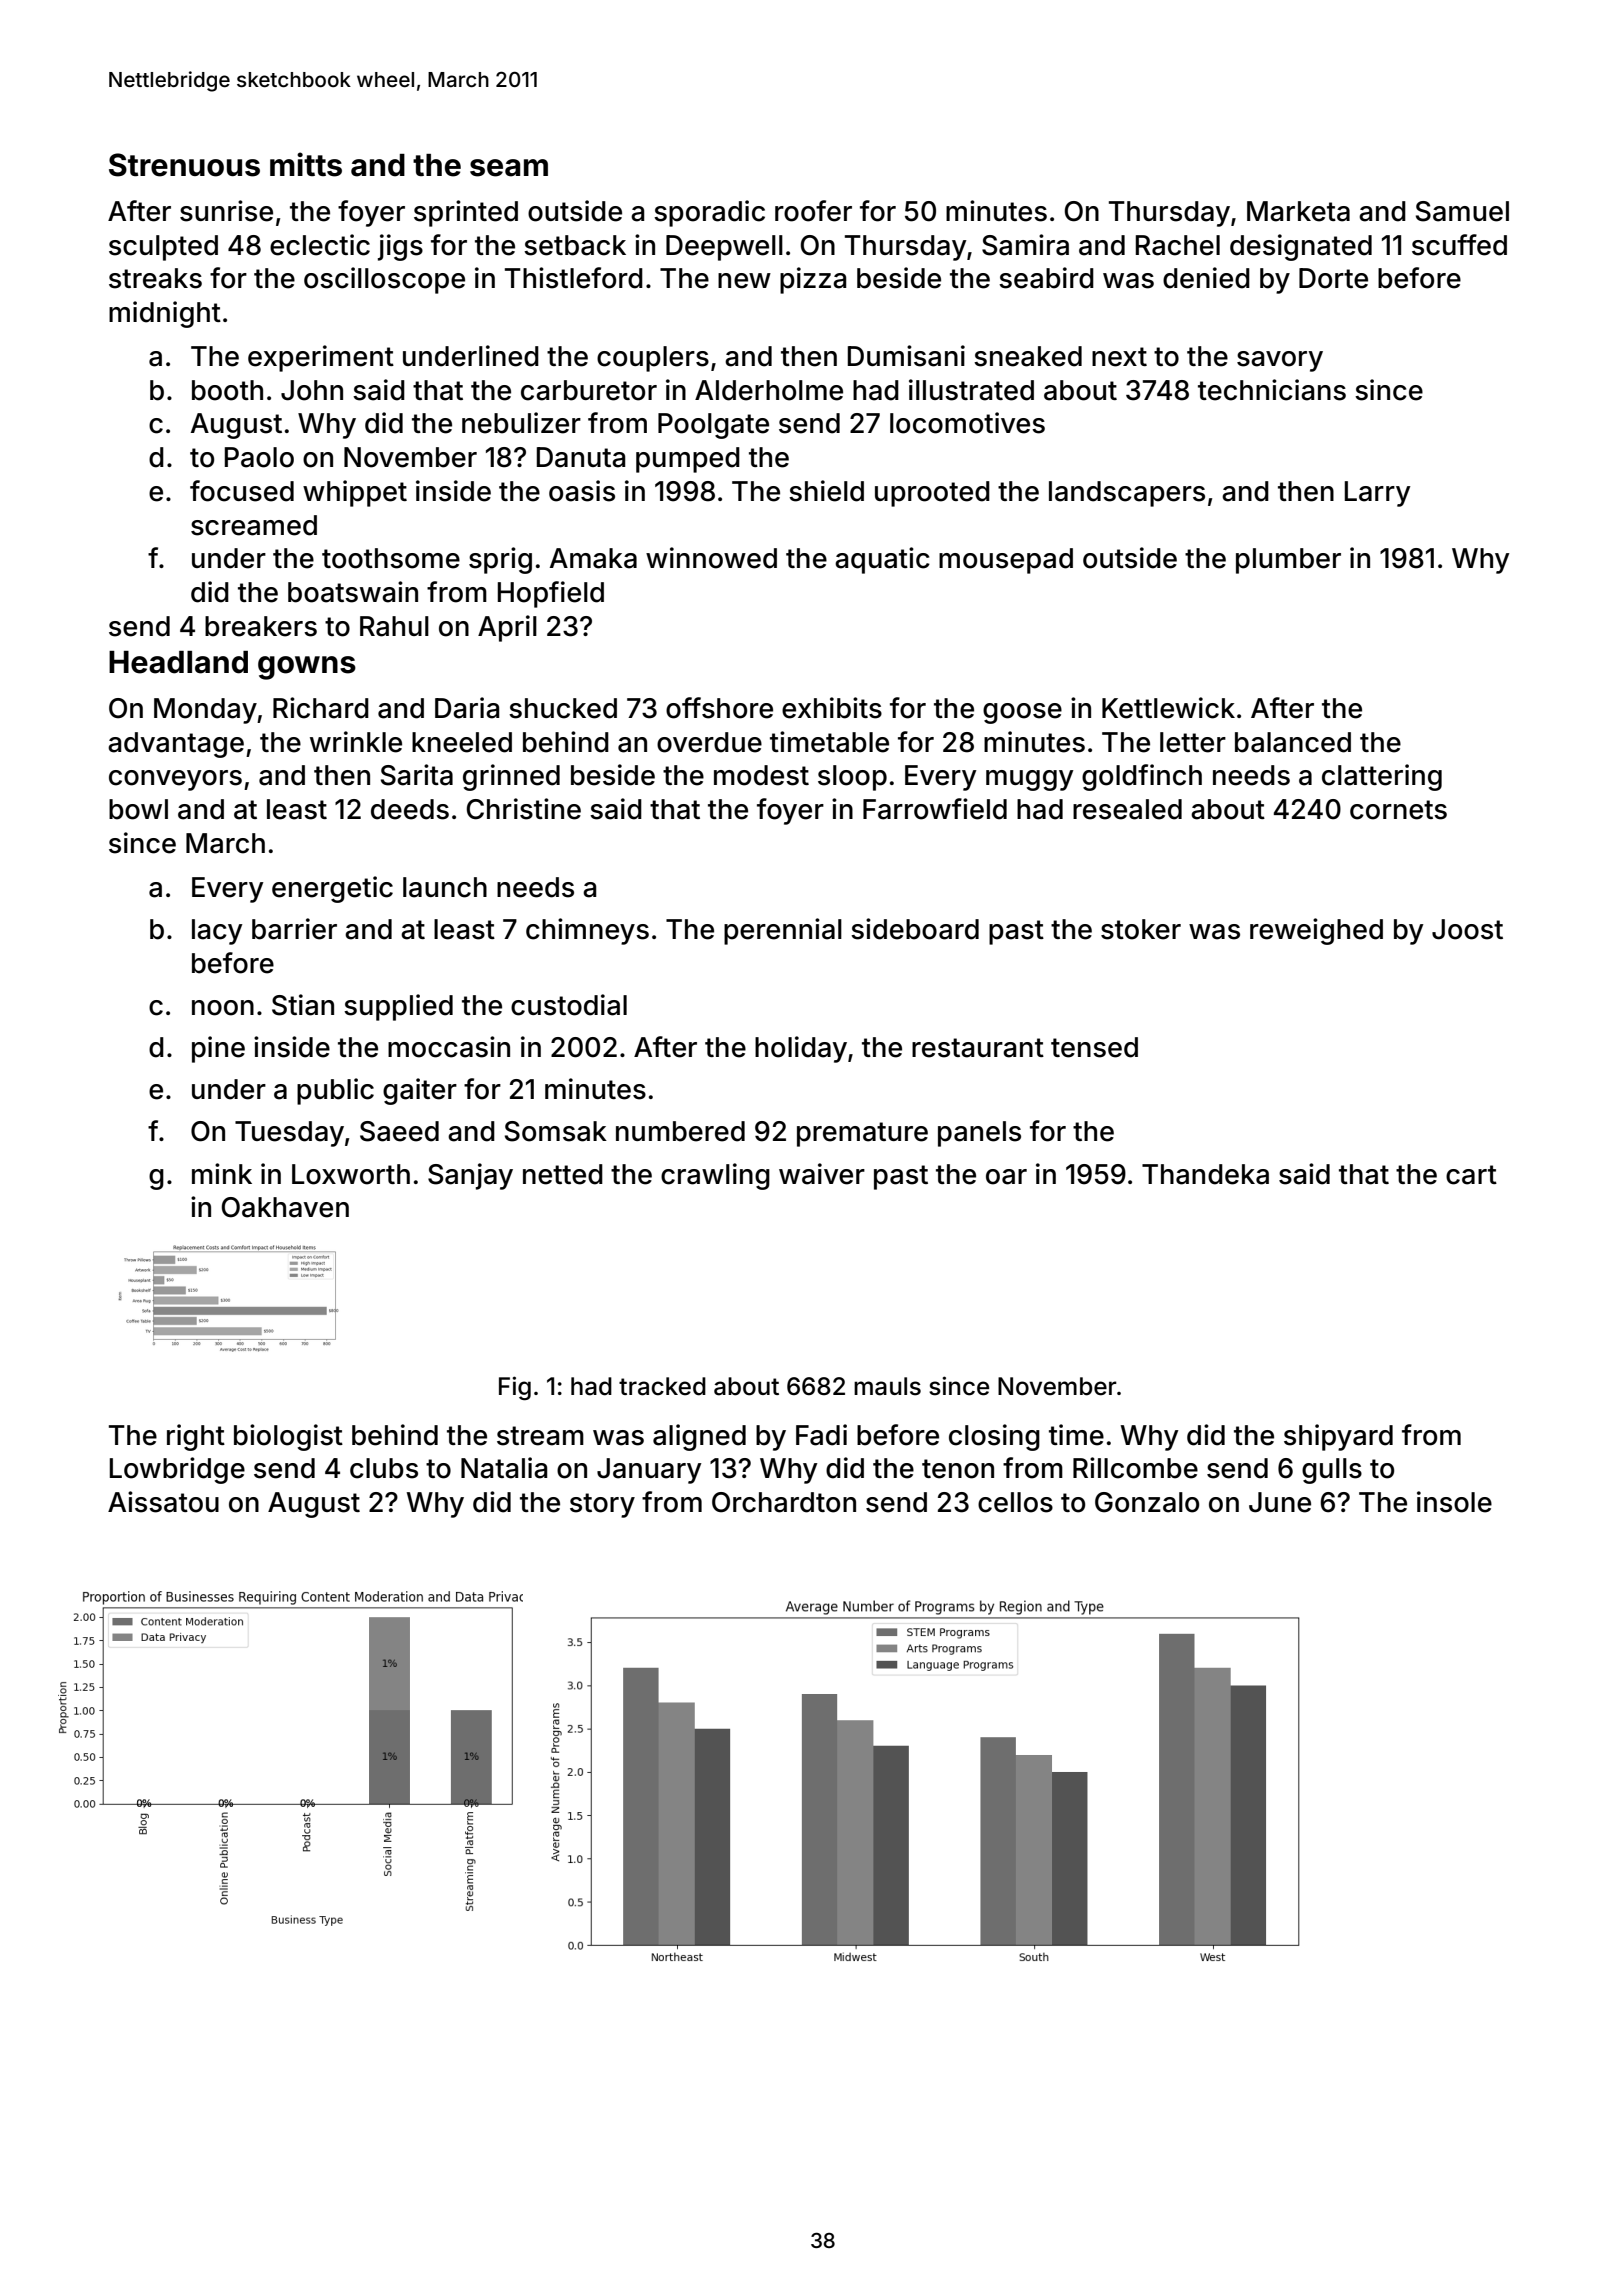 The height and width of the document is (2292, 1620). I want to click on Samuel, so click(1462, 211).
